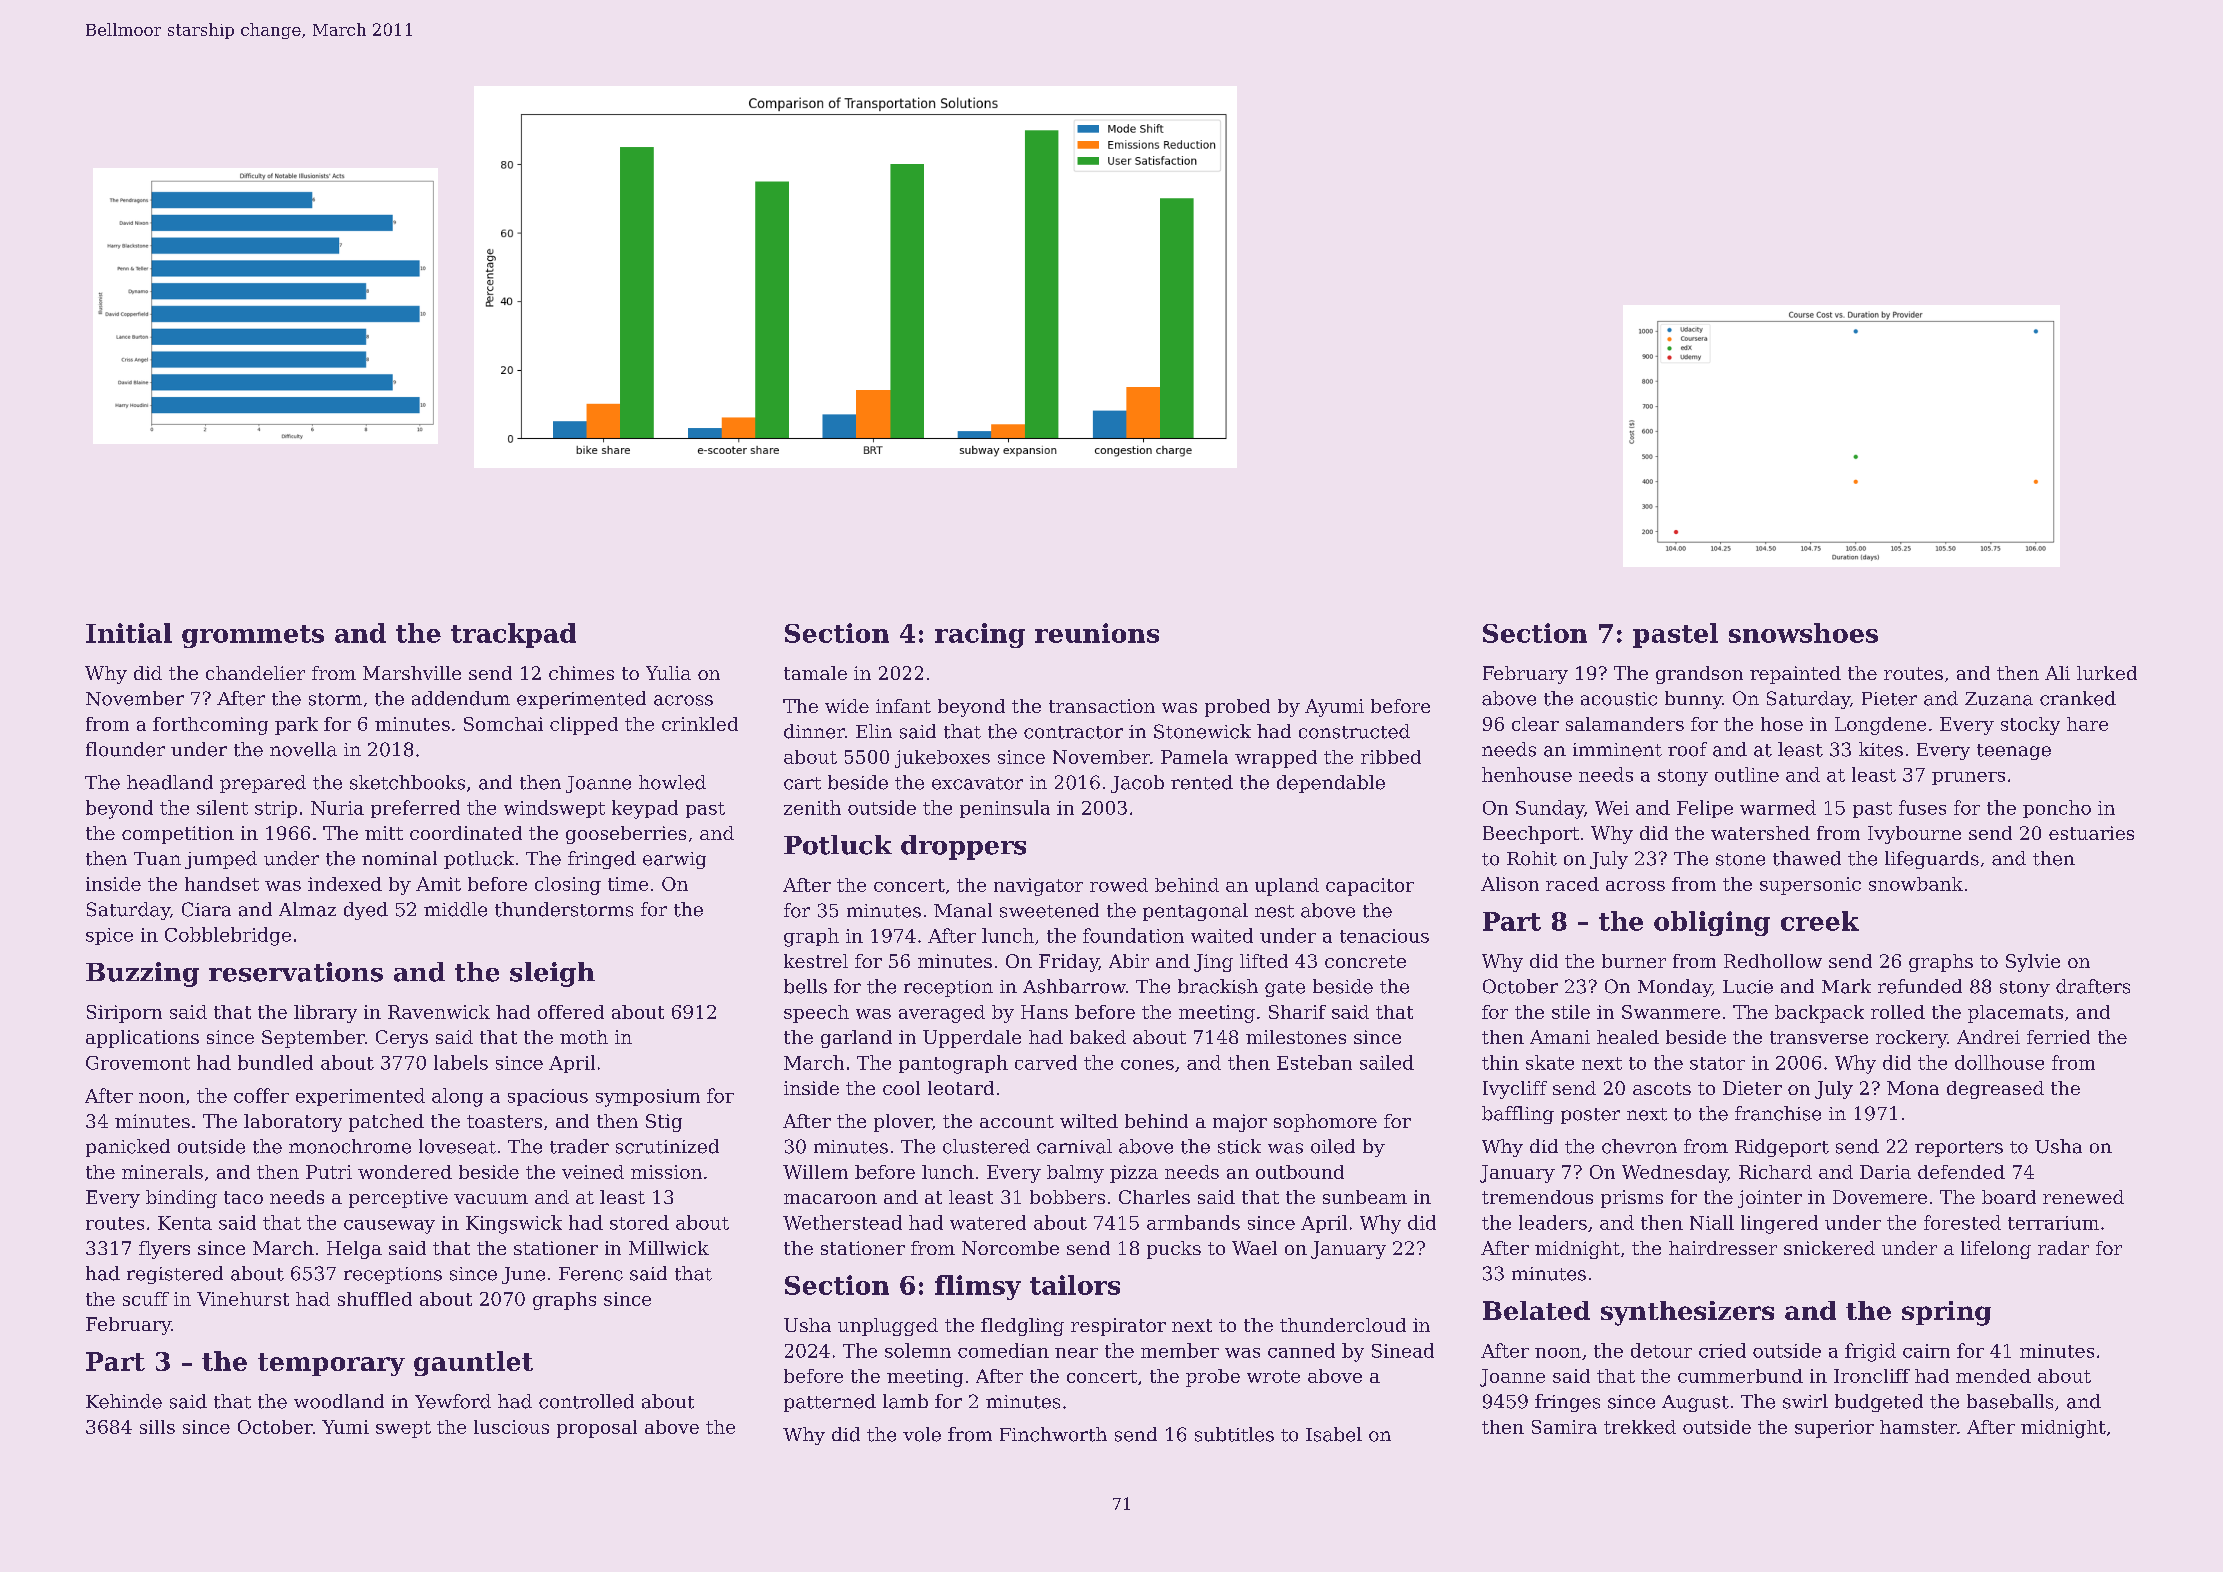  Describe the element at coordinates (1803, 633) in the screenshot. I see `snowshoes` at that location.
